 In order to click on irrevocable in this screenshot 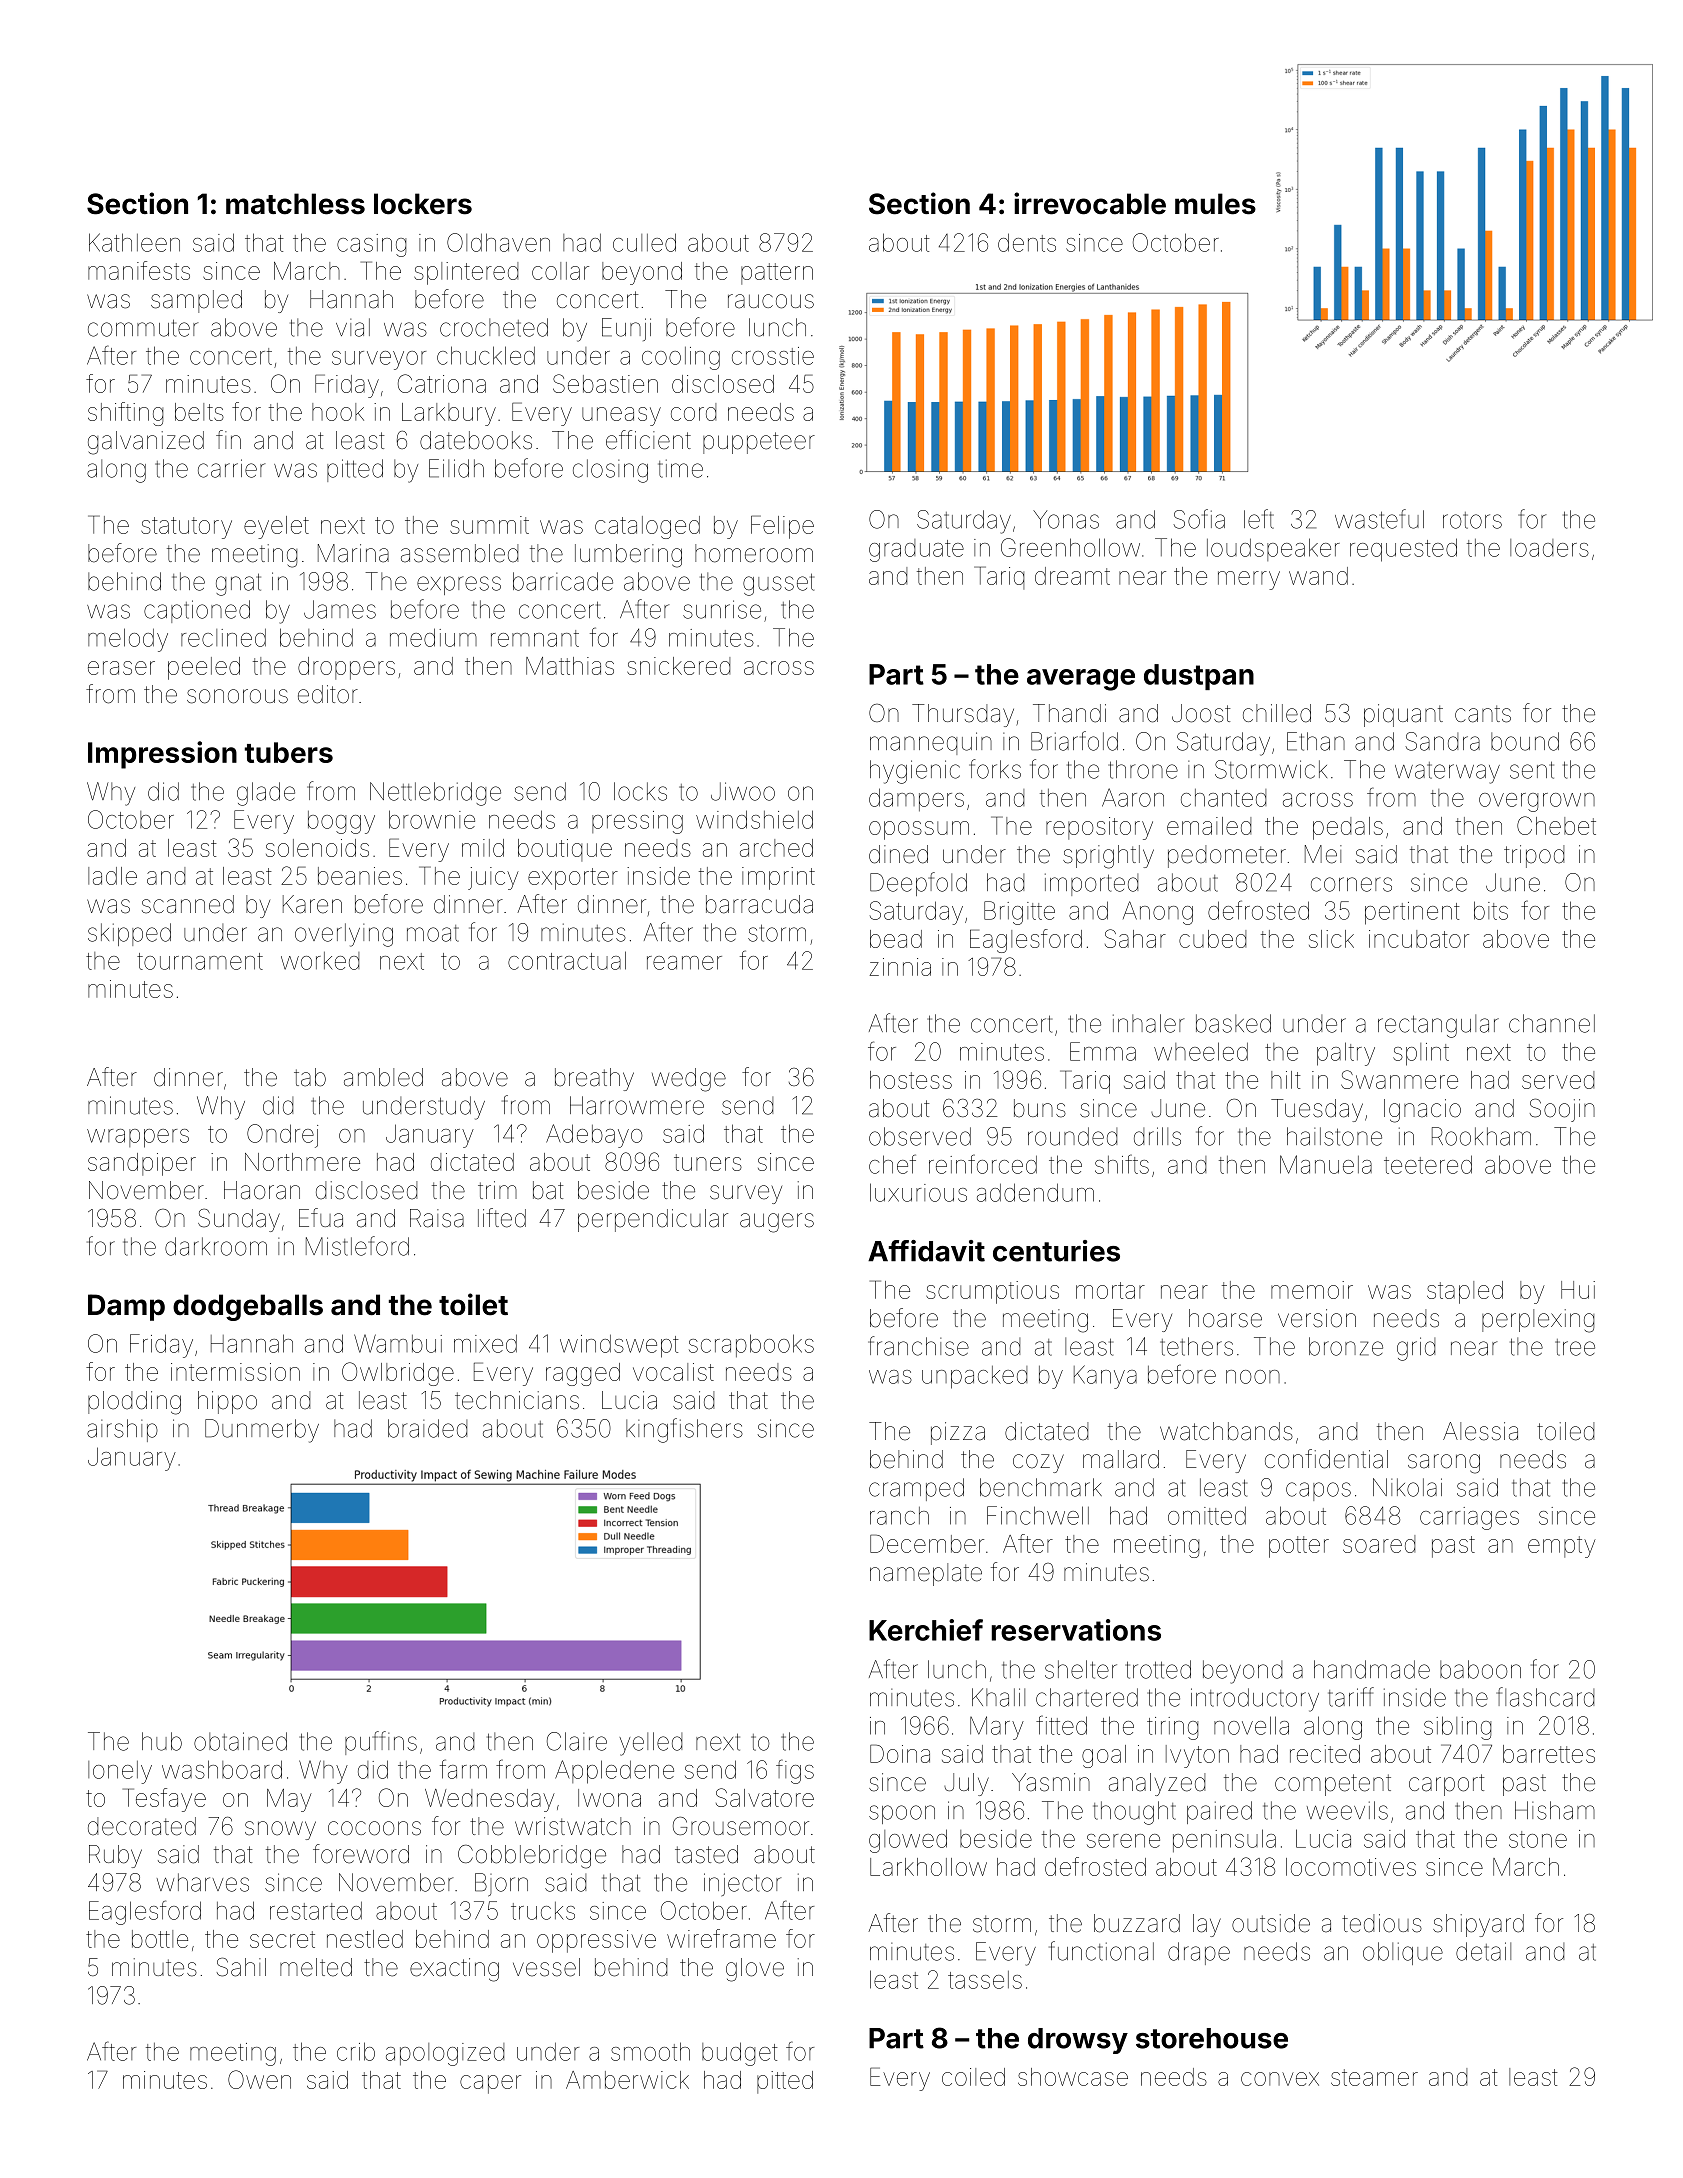, I will do `click(1090, 203)`.
